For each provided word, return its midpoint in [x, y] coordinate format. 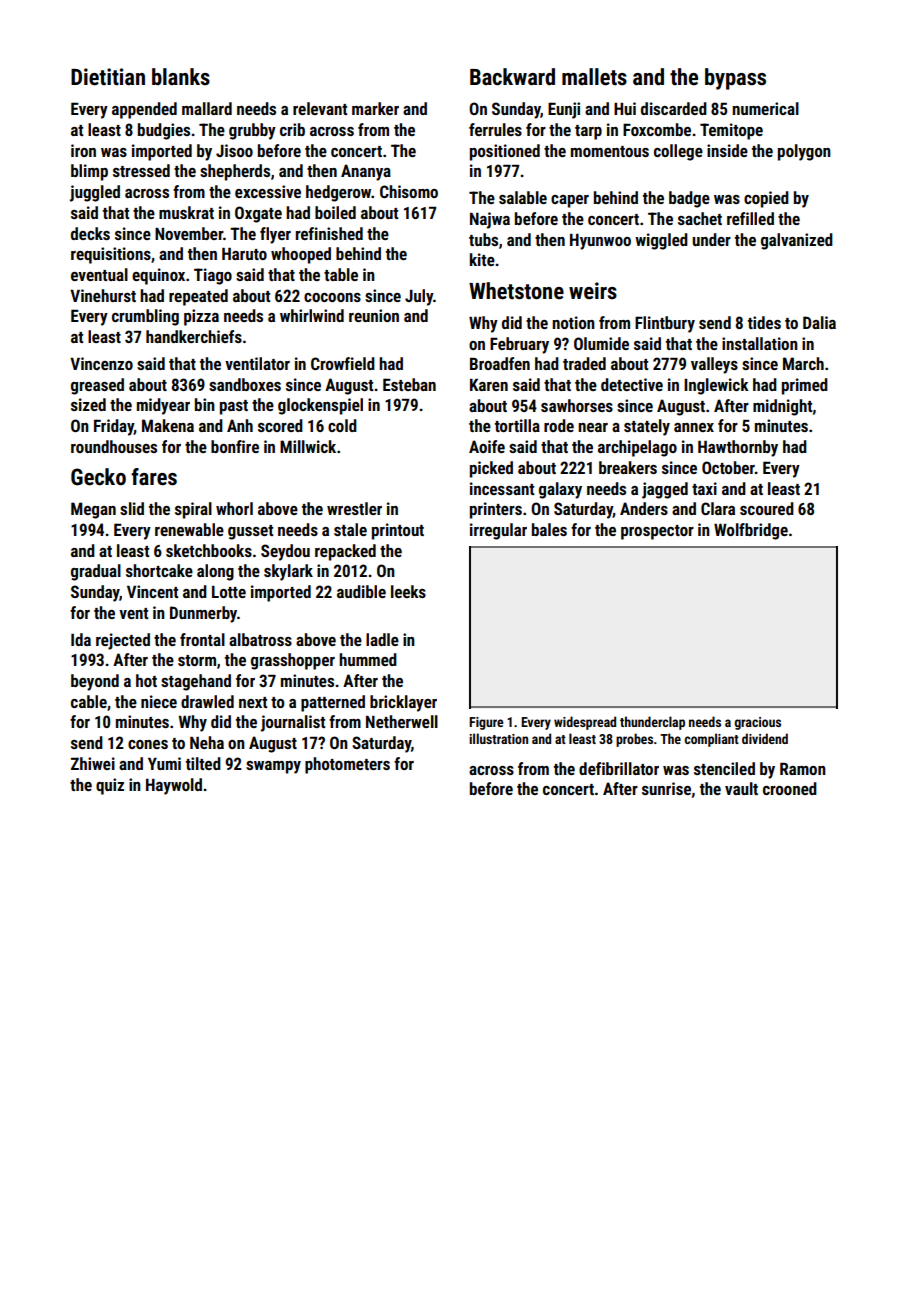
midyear [163, 406]
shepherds [235, 172]
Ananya [366, 172]
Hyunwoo [600, 242]
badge [689, 199]
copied [766, 199]
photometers [347, 765]
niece [159, 701]
